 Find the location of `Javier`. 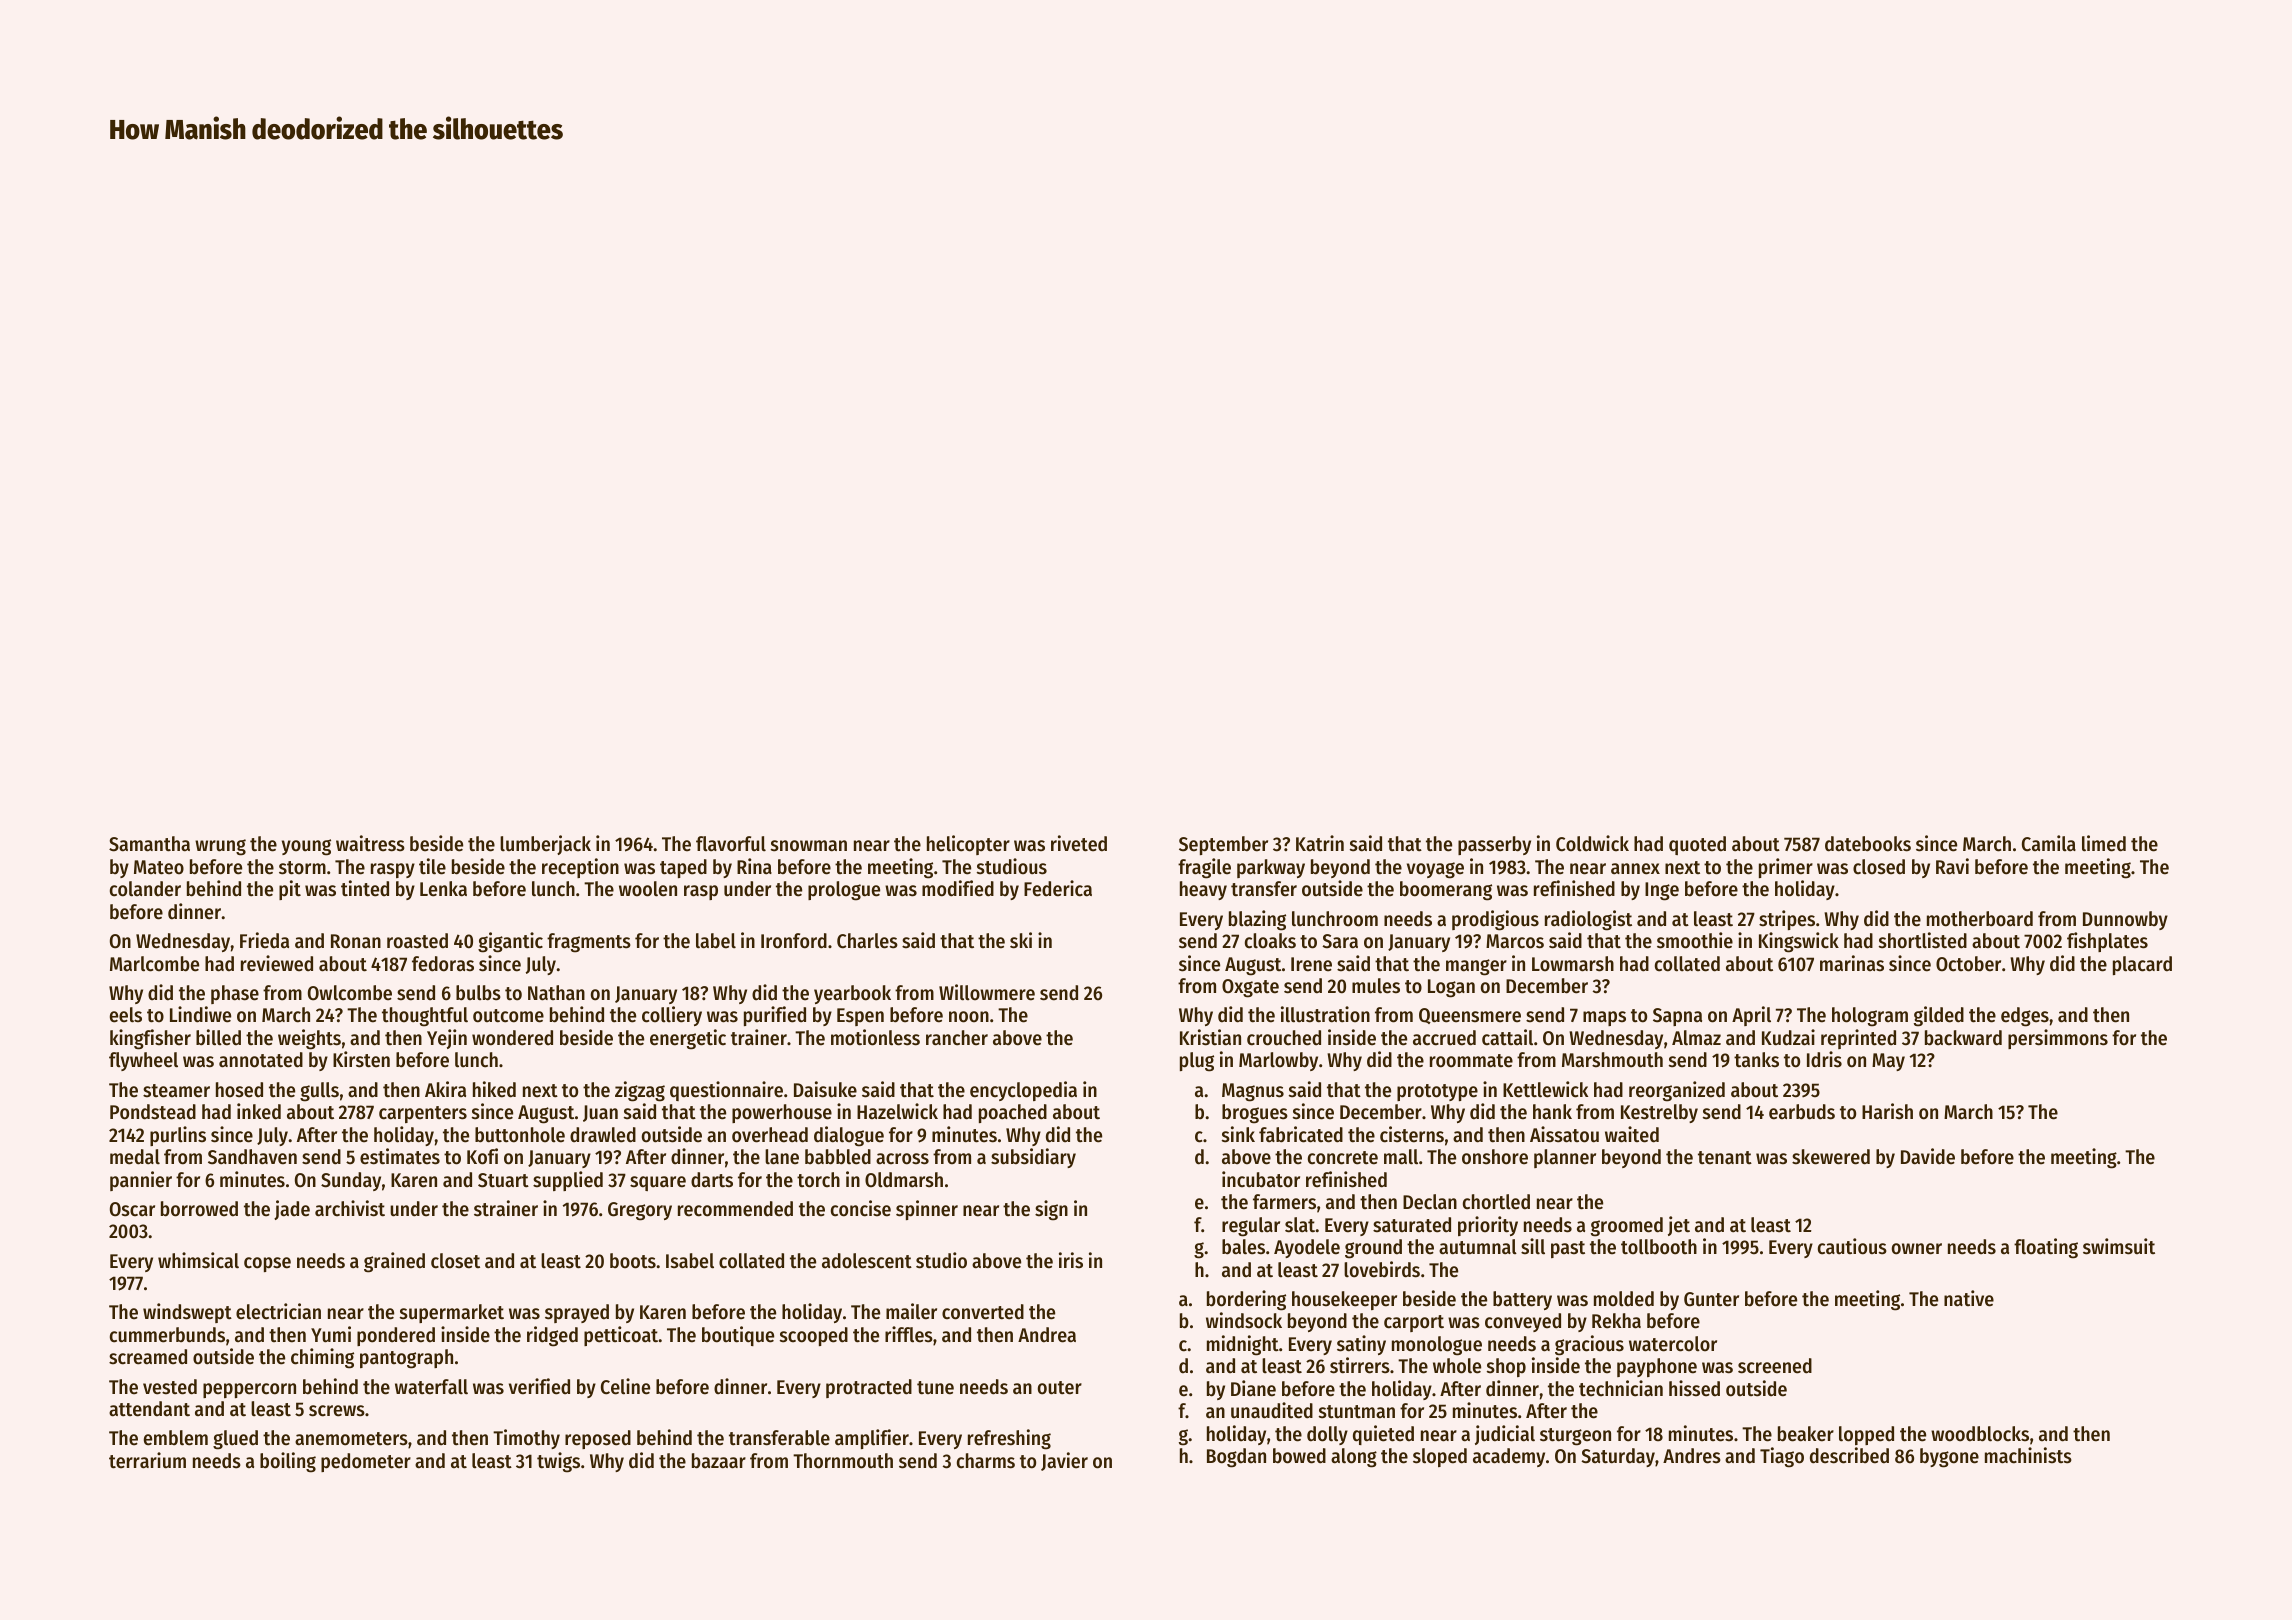

Javier is located at coordinates (1064, 1461).
